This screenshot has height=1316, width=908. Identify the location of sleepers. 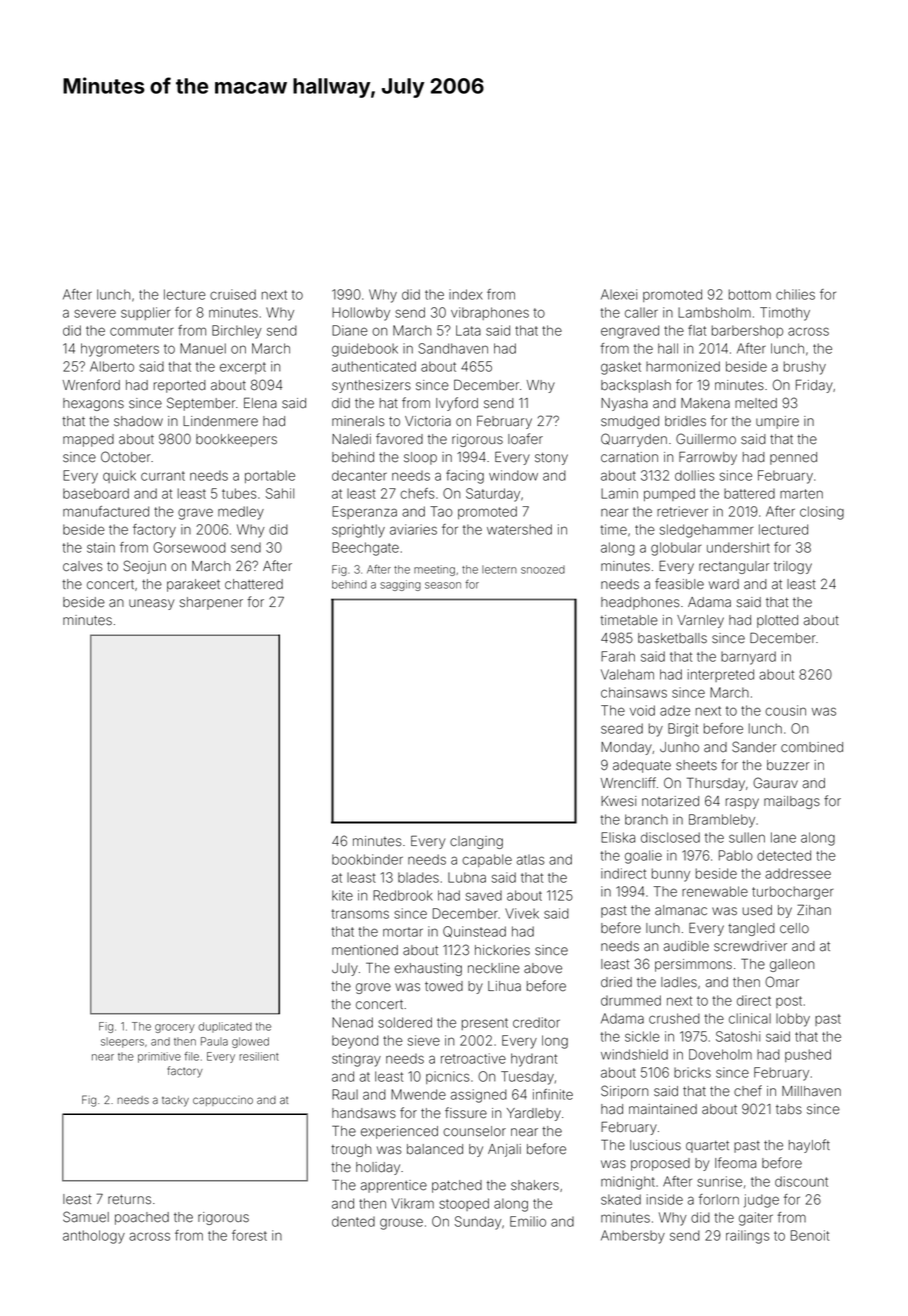
(122, 1042).
